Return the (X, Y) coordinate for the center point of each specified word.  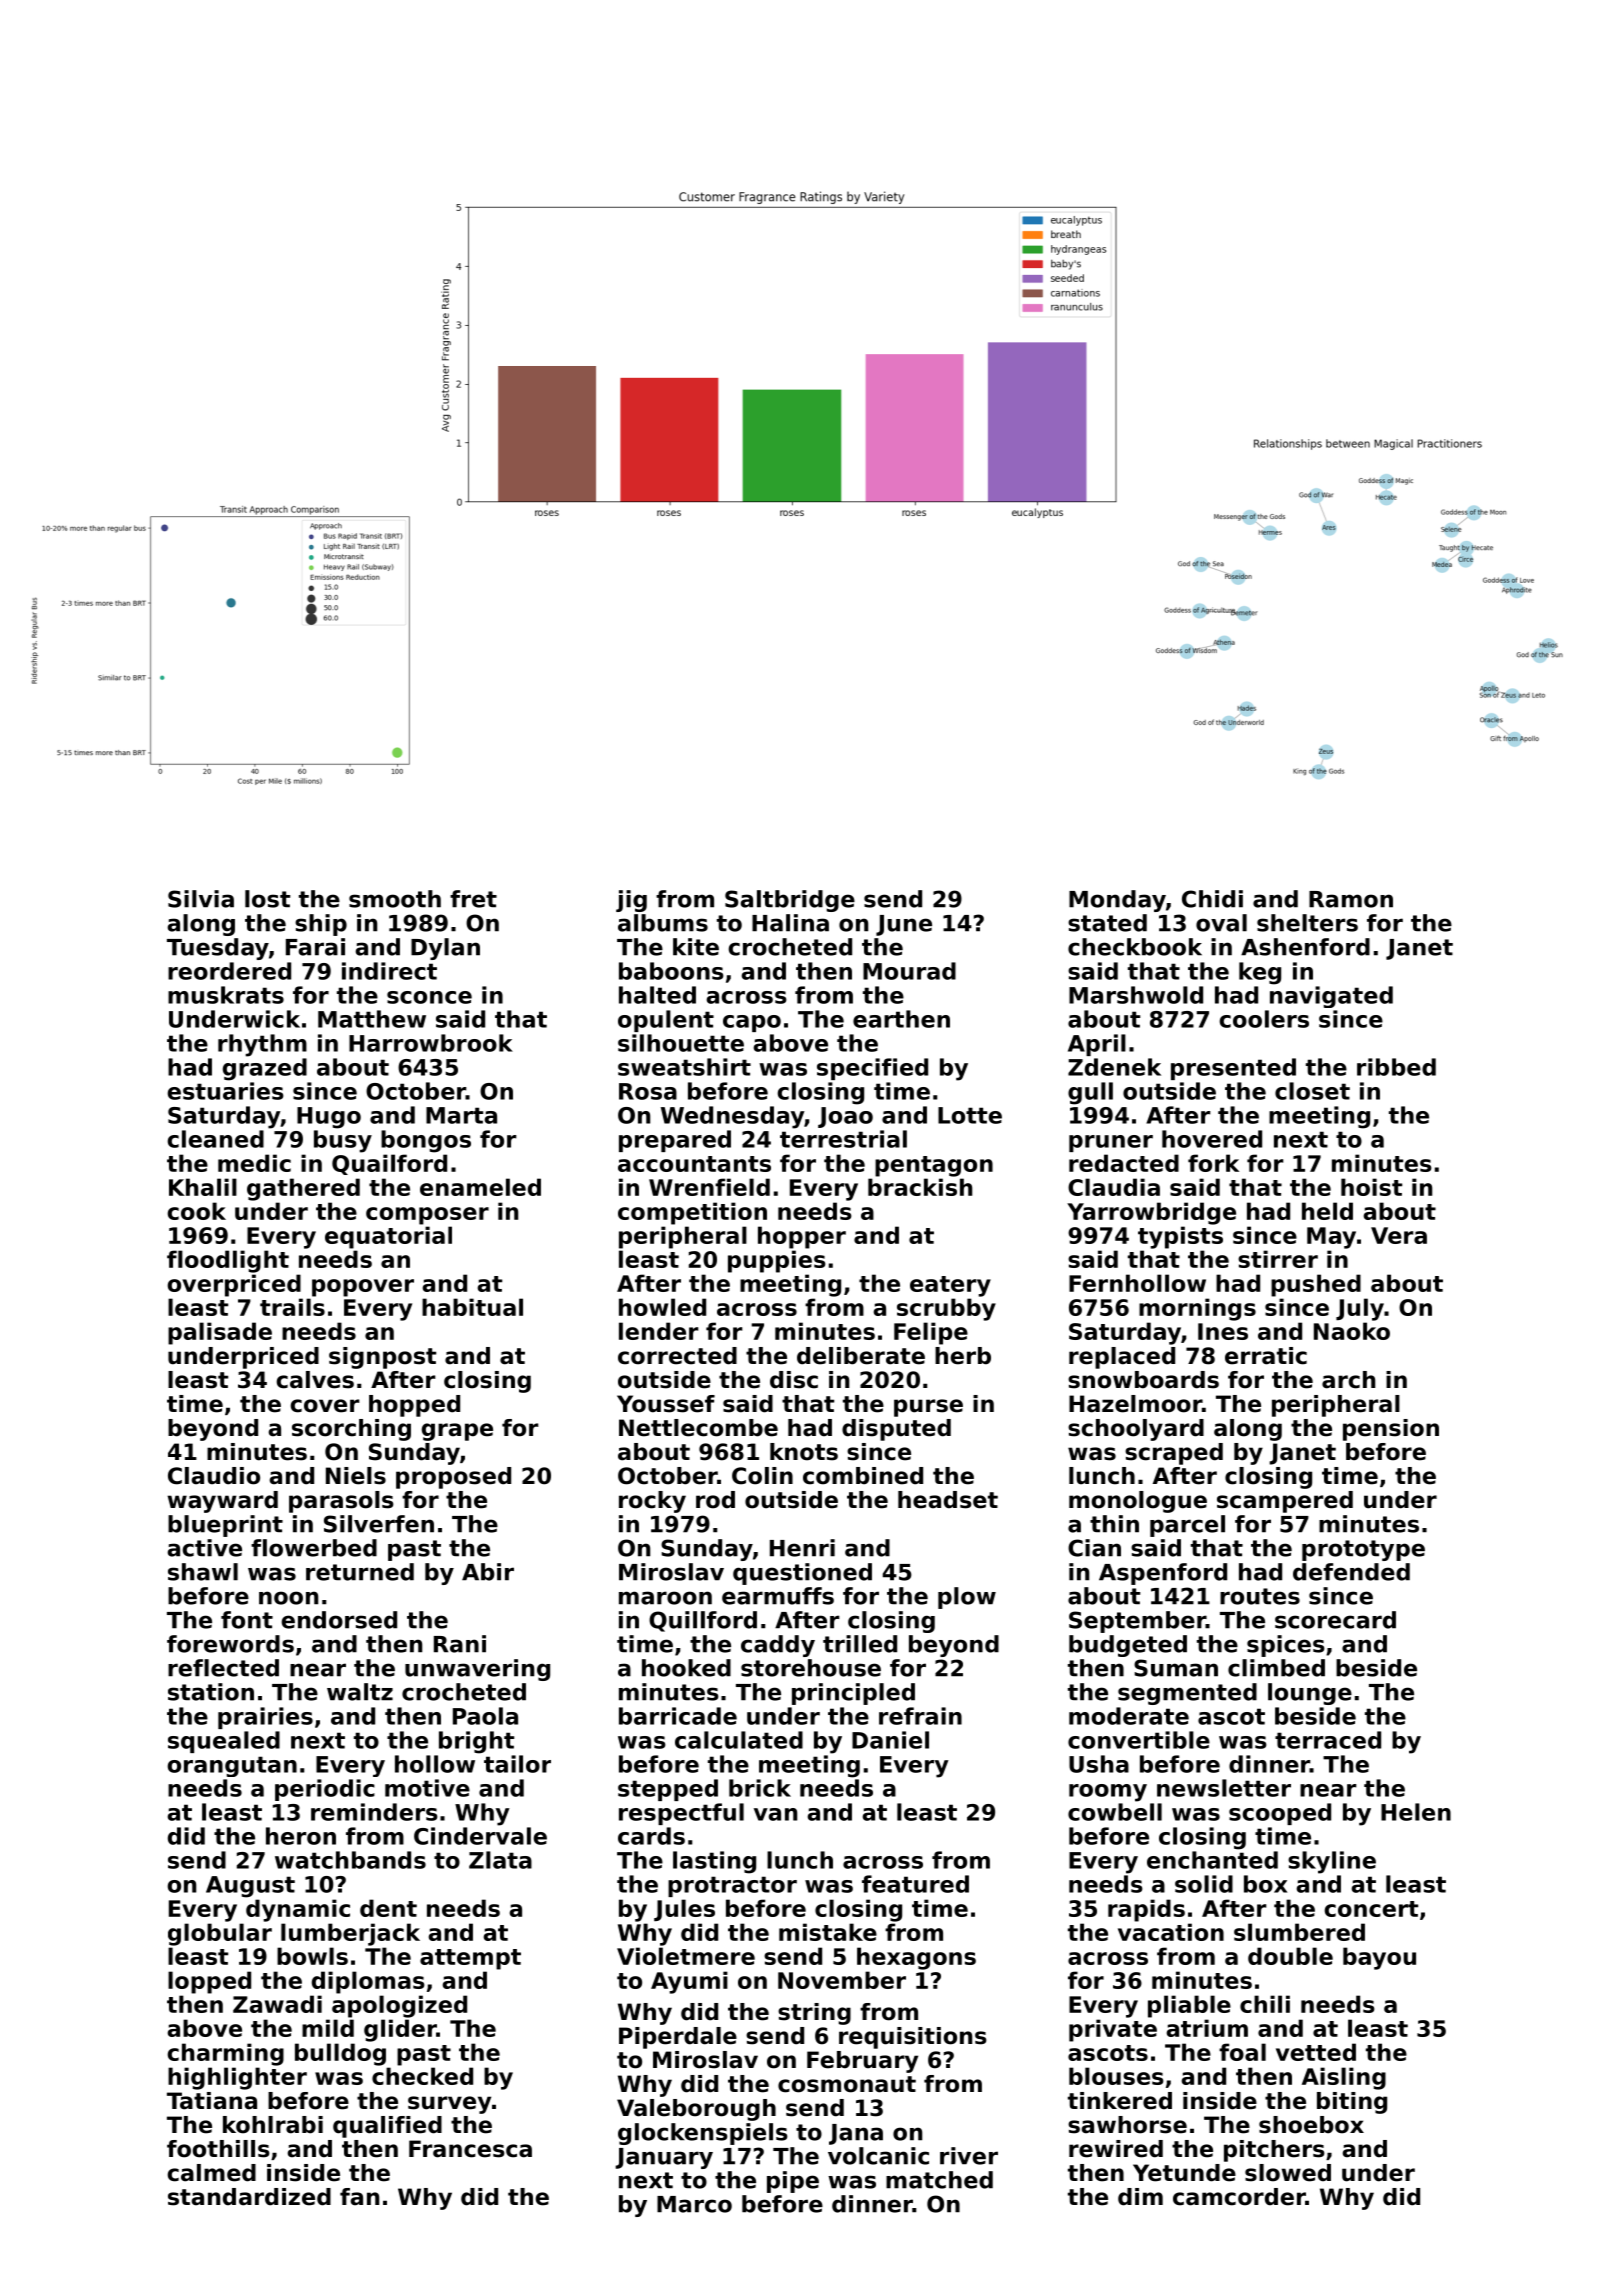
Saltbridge (790, 901)
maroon (665, 1598)
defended (1351, 1572)
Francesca (470, 2149)
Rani (460, 1644)
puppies (777, 1261)
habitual (472, 1307)
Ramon (1351, 899)
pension (1391, 1430)
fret (473, 899)
